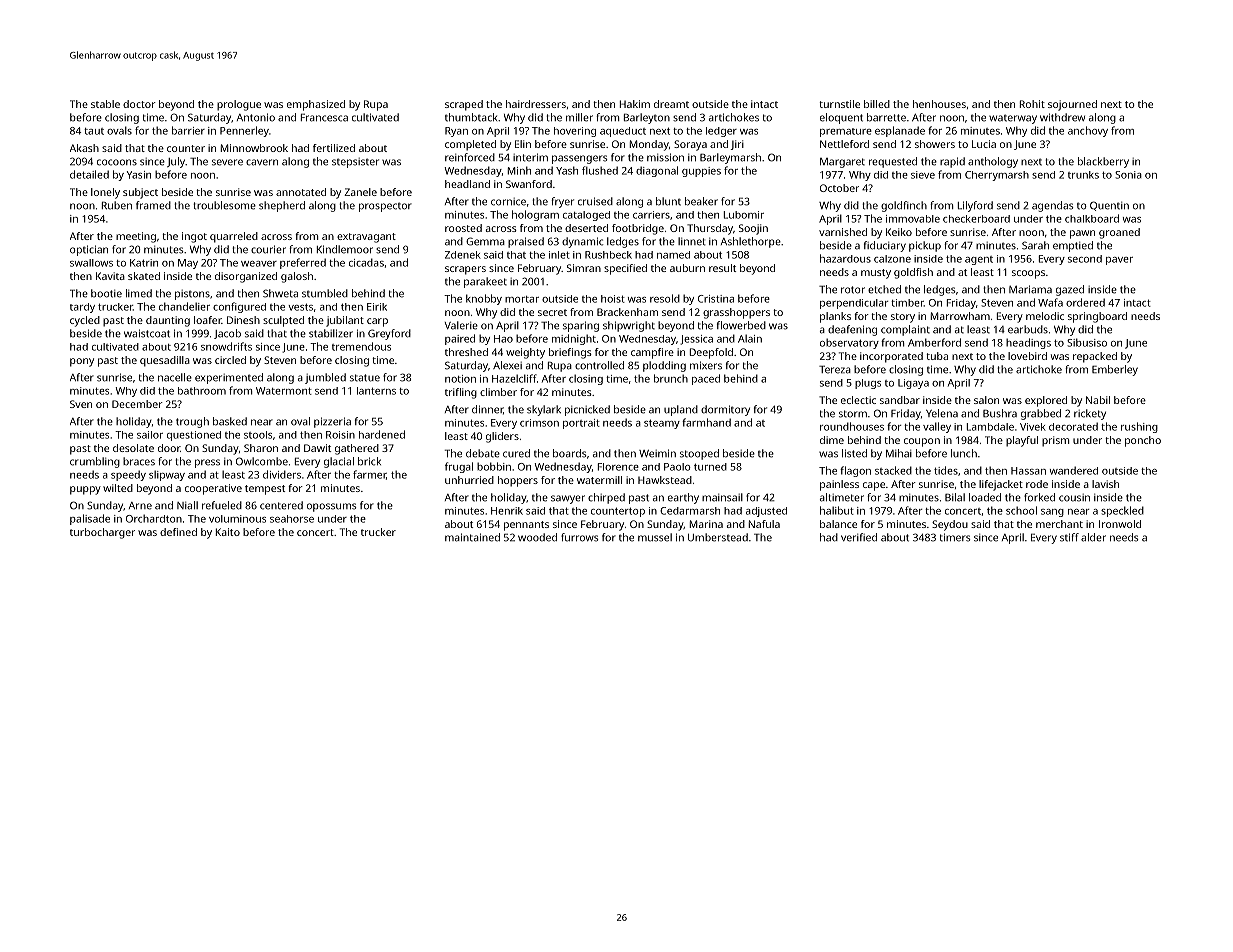  I want to click on Cristina, so click(716, 299).
